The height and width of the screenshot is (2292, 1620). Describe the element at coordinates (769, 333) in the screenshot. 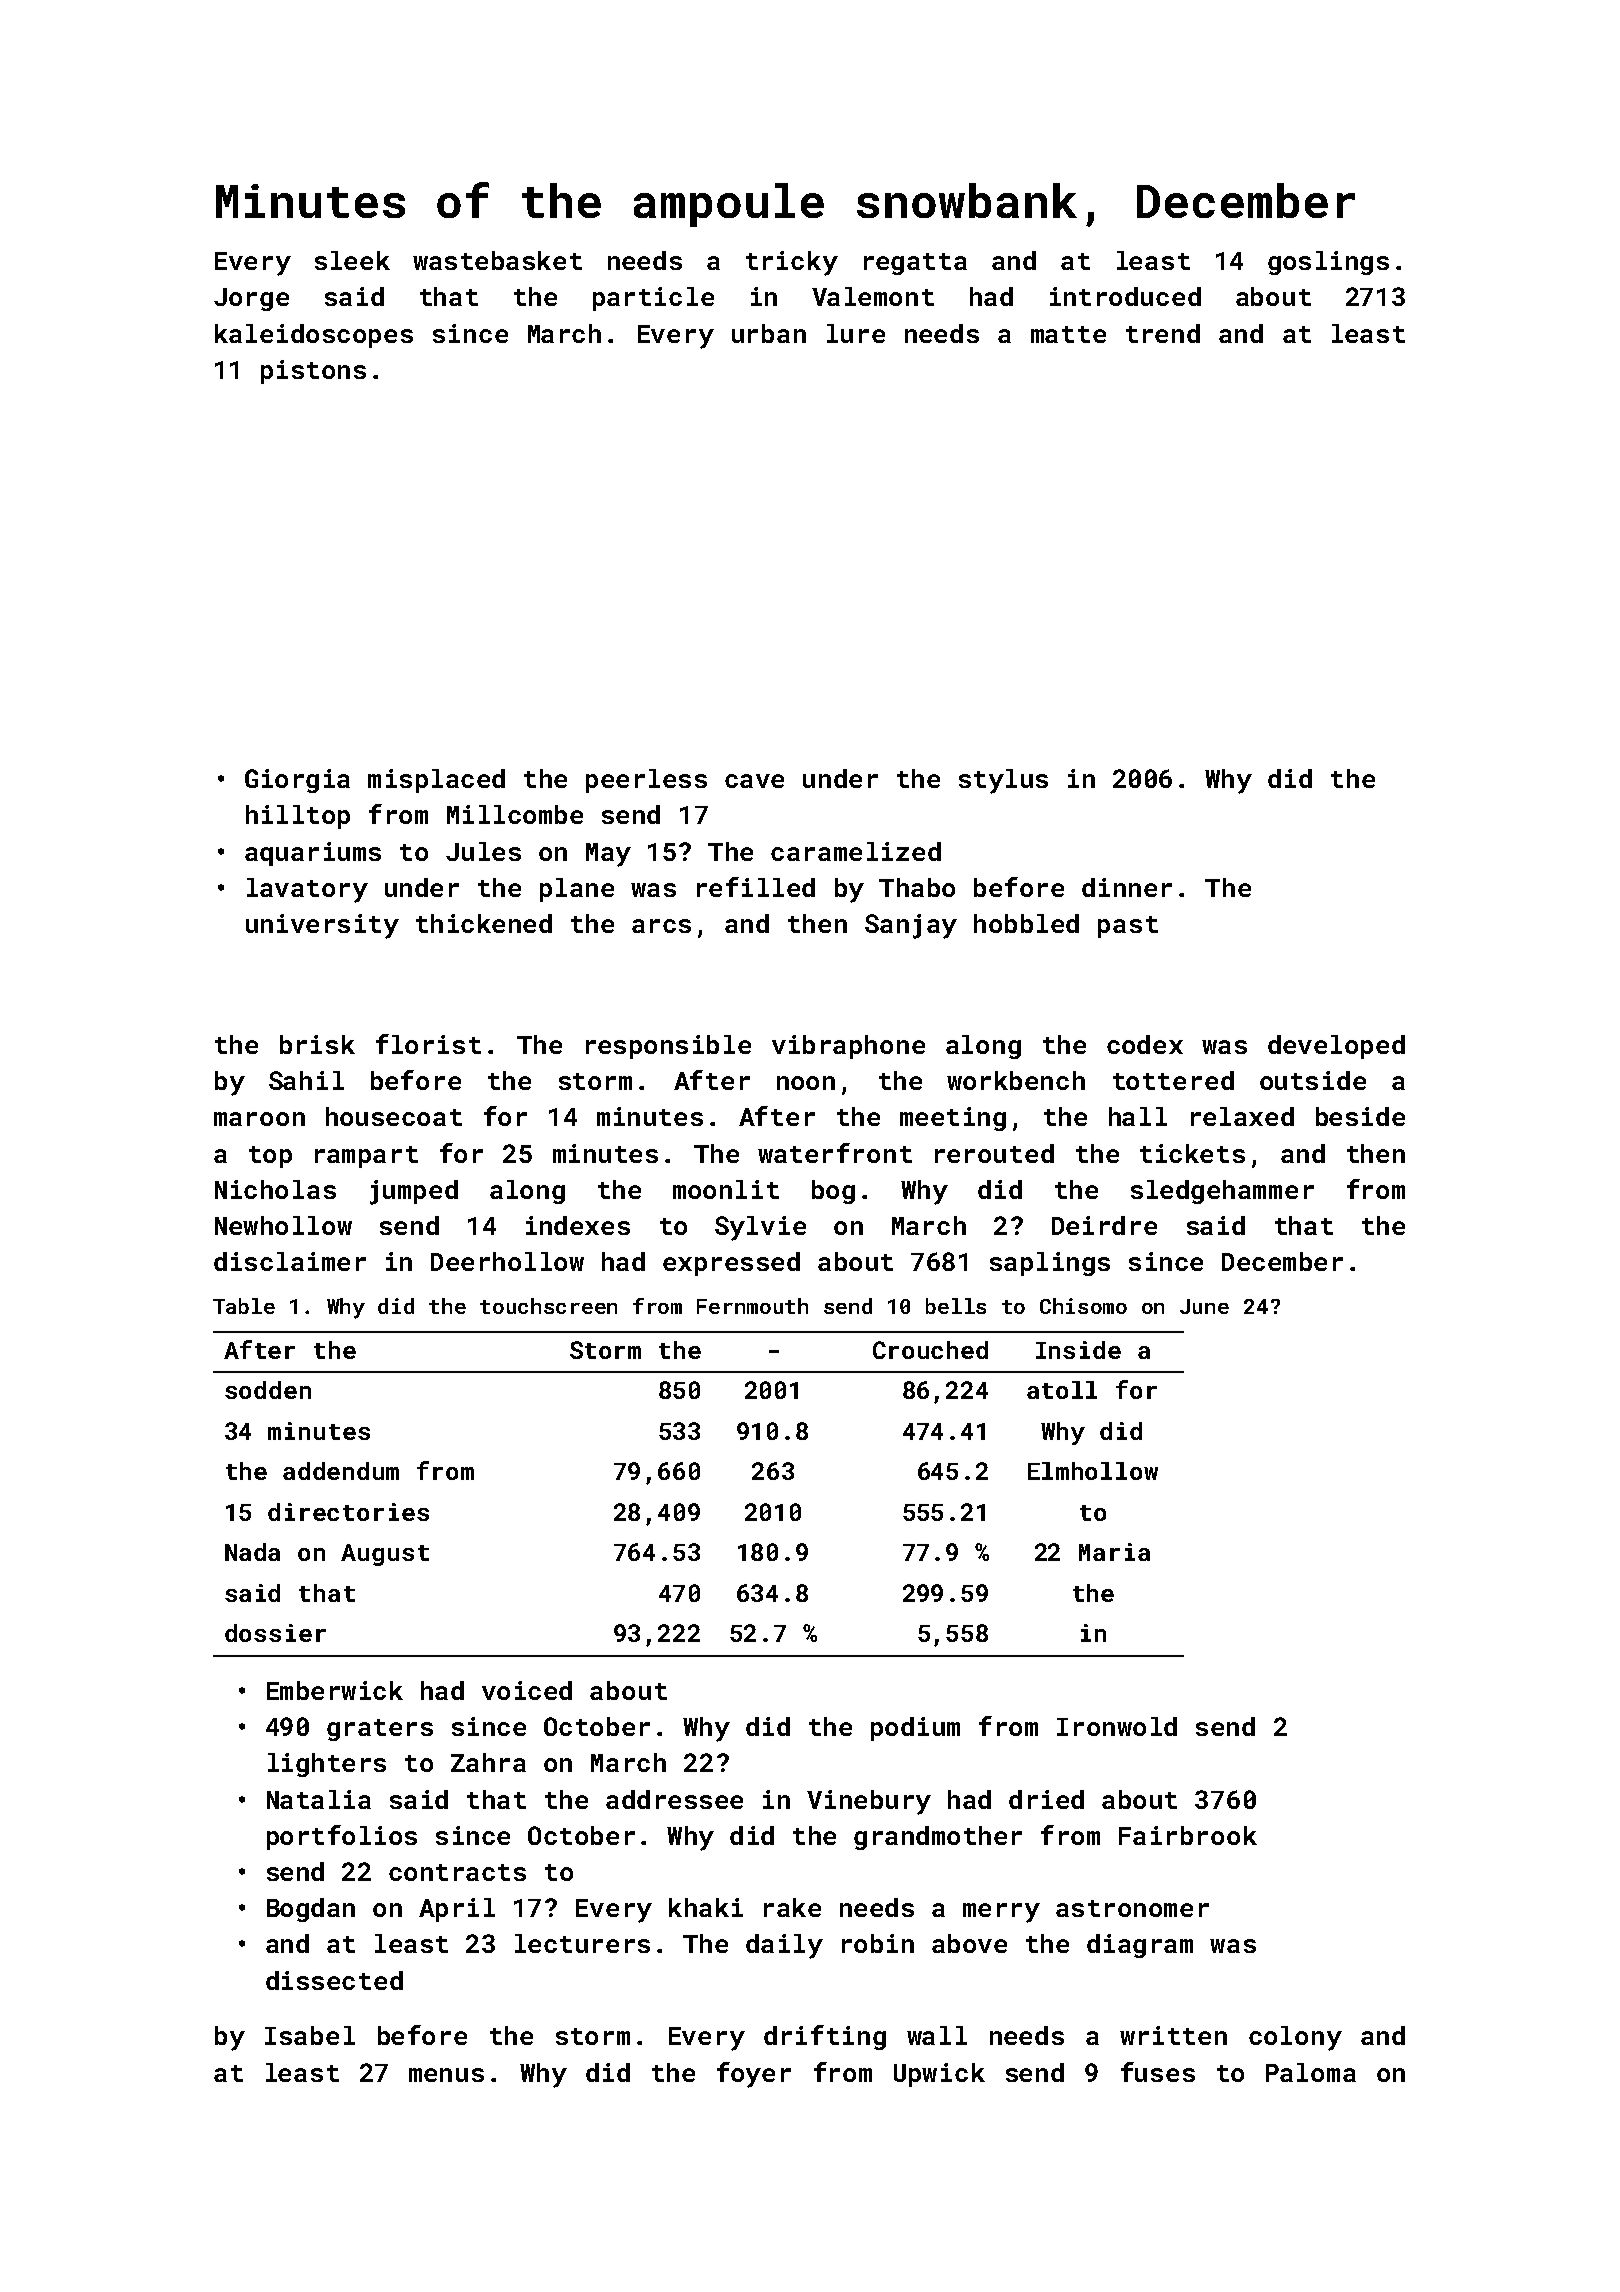

I see `urban` at that location.
